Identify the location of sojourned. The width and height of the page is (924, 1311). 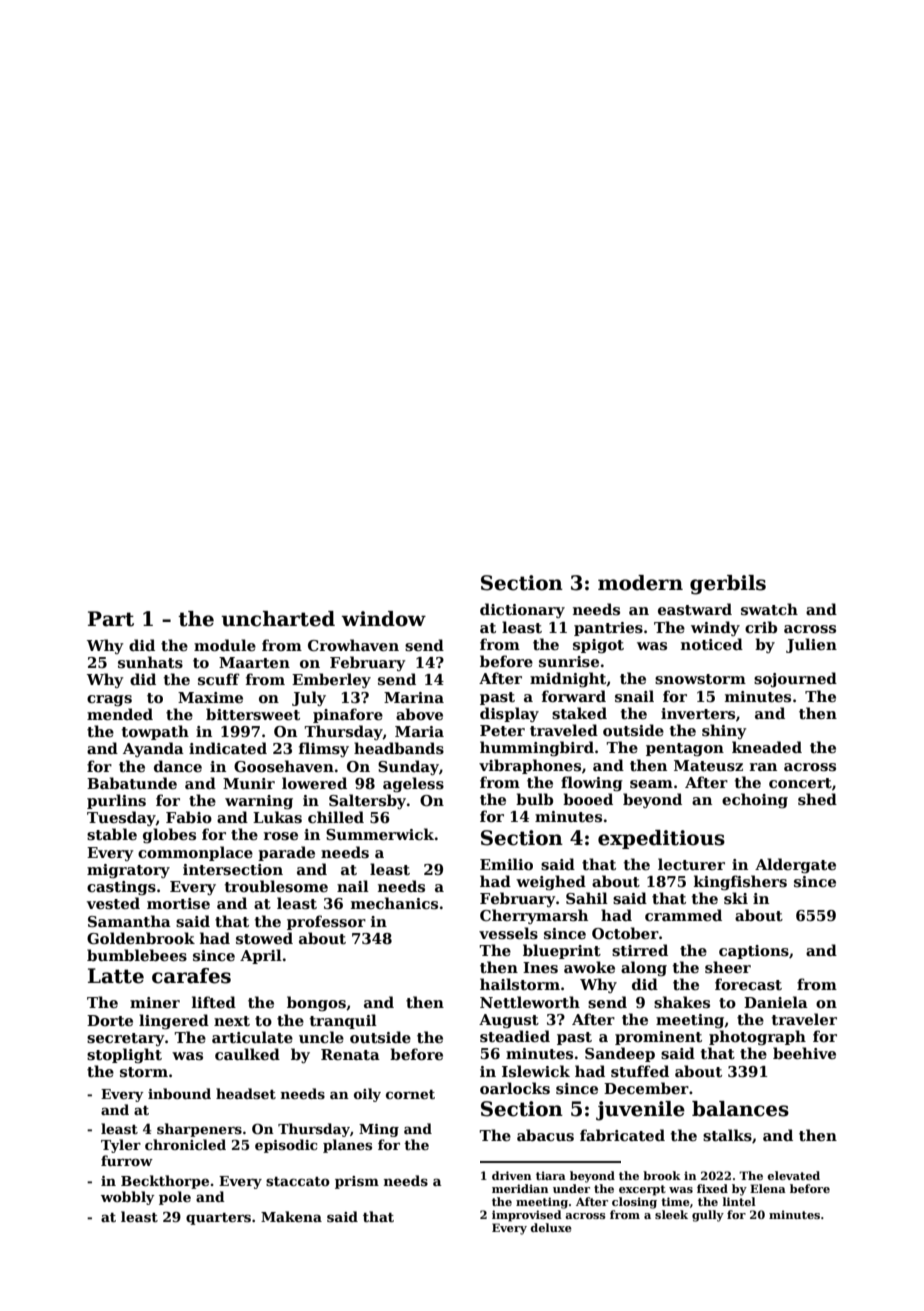
(795, 679).
